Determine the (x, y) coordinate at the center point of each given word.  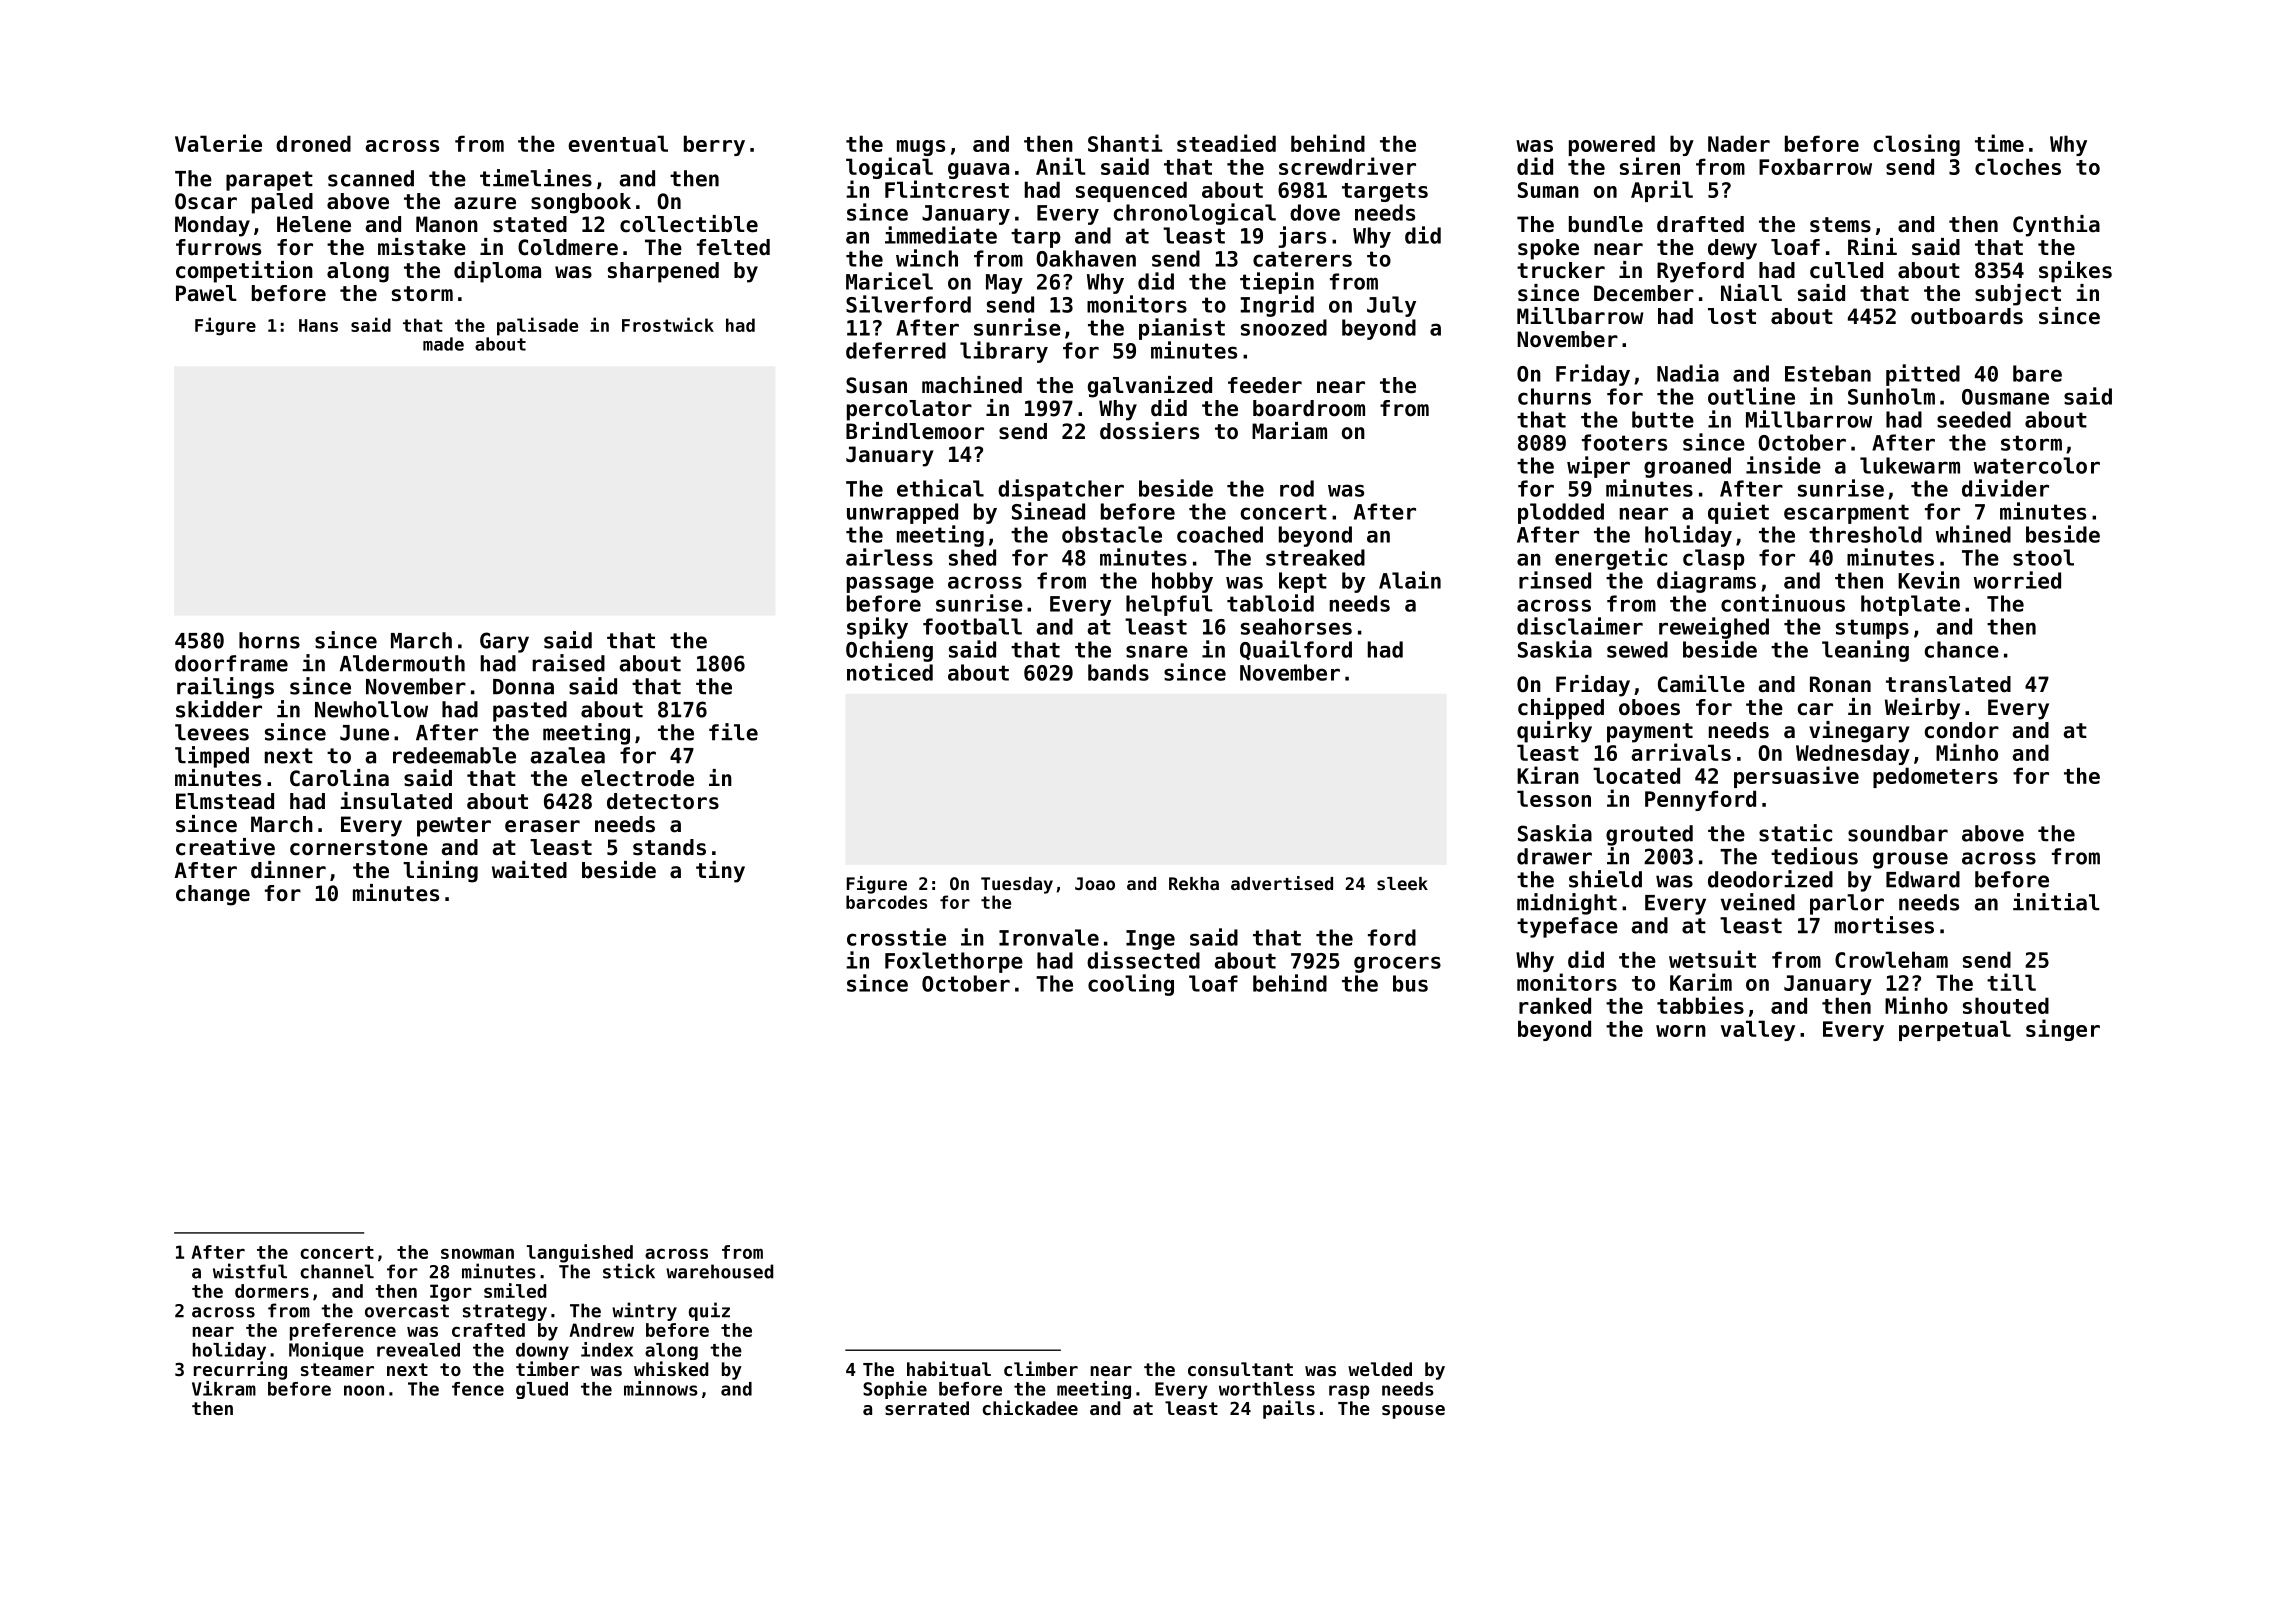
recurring (240, 1370)
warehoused (719, 1271)
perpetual (1955, 1030)
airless (889, 557)
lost (1732, 316)
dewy (1732, 249)
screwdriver (1347, 166)
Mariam (1289, 431)
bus (1410, 983)
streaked (1315, 557)
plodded (1561, 513)
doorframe (231, 663)
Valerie (218, 143)
